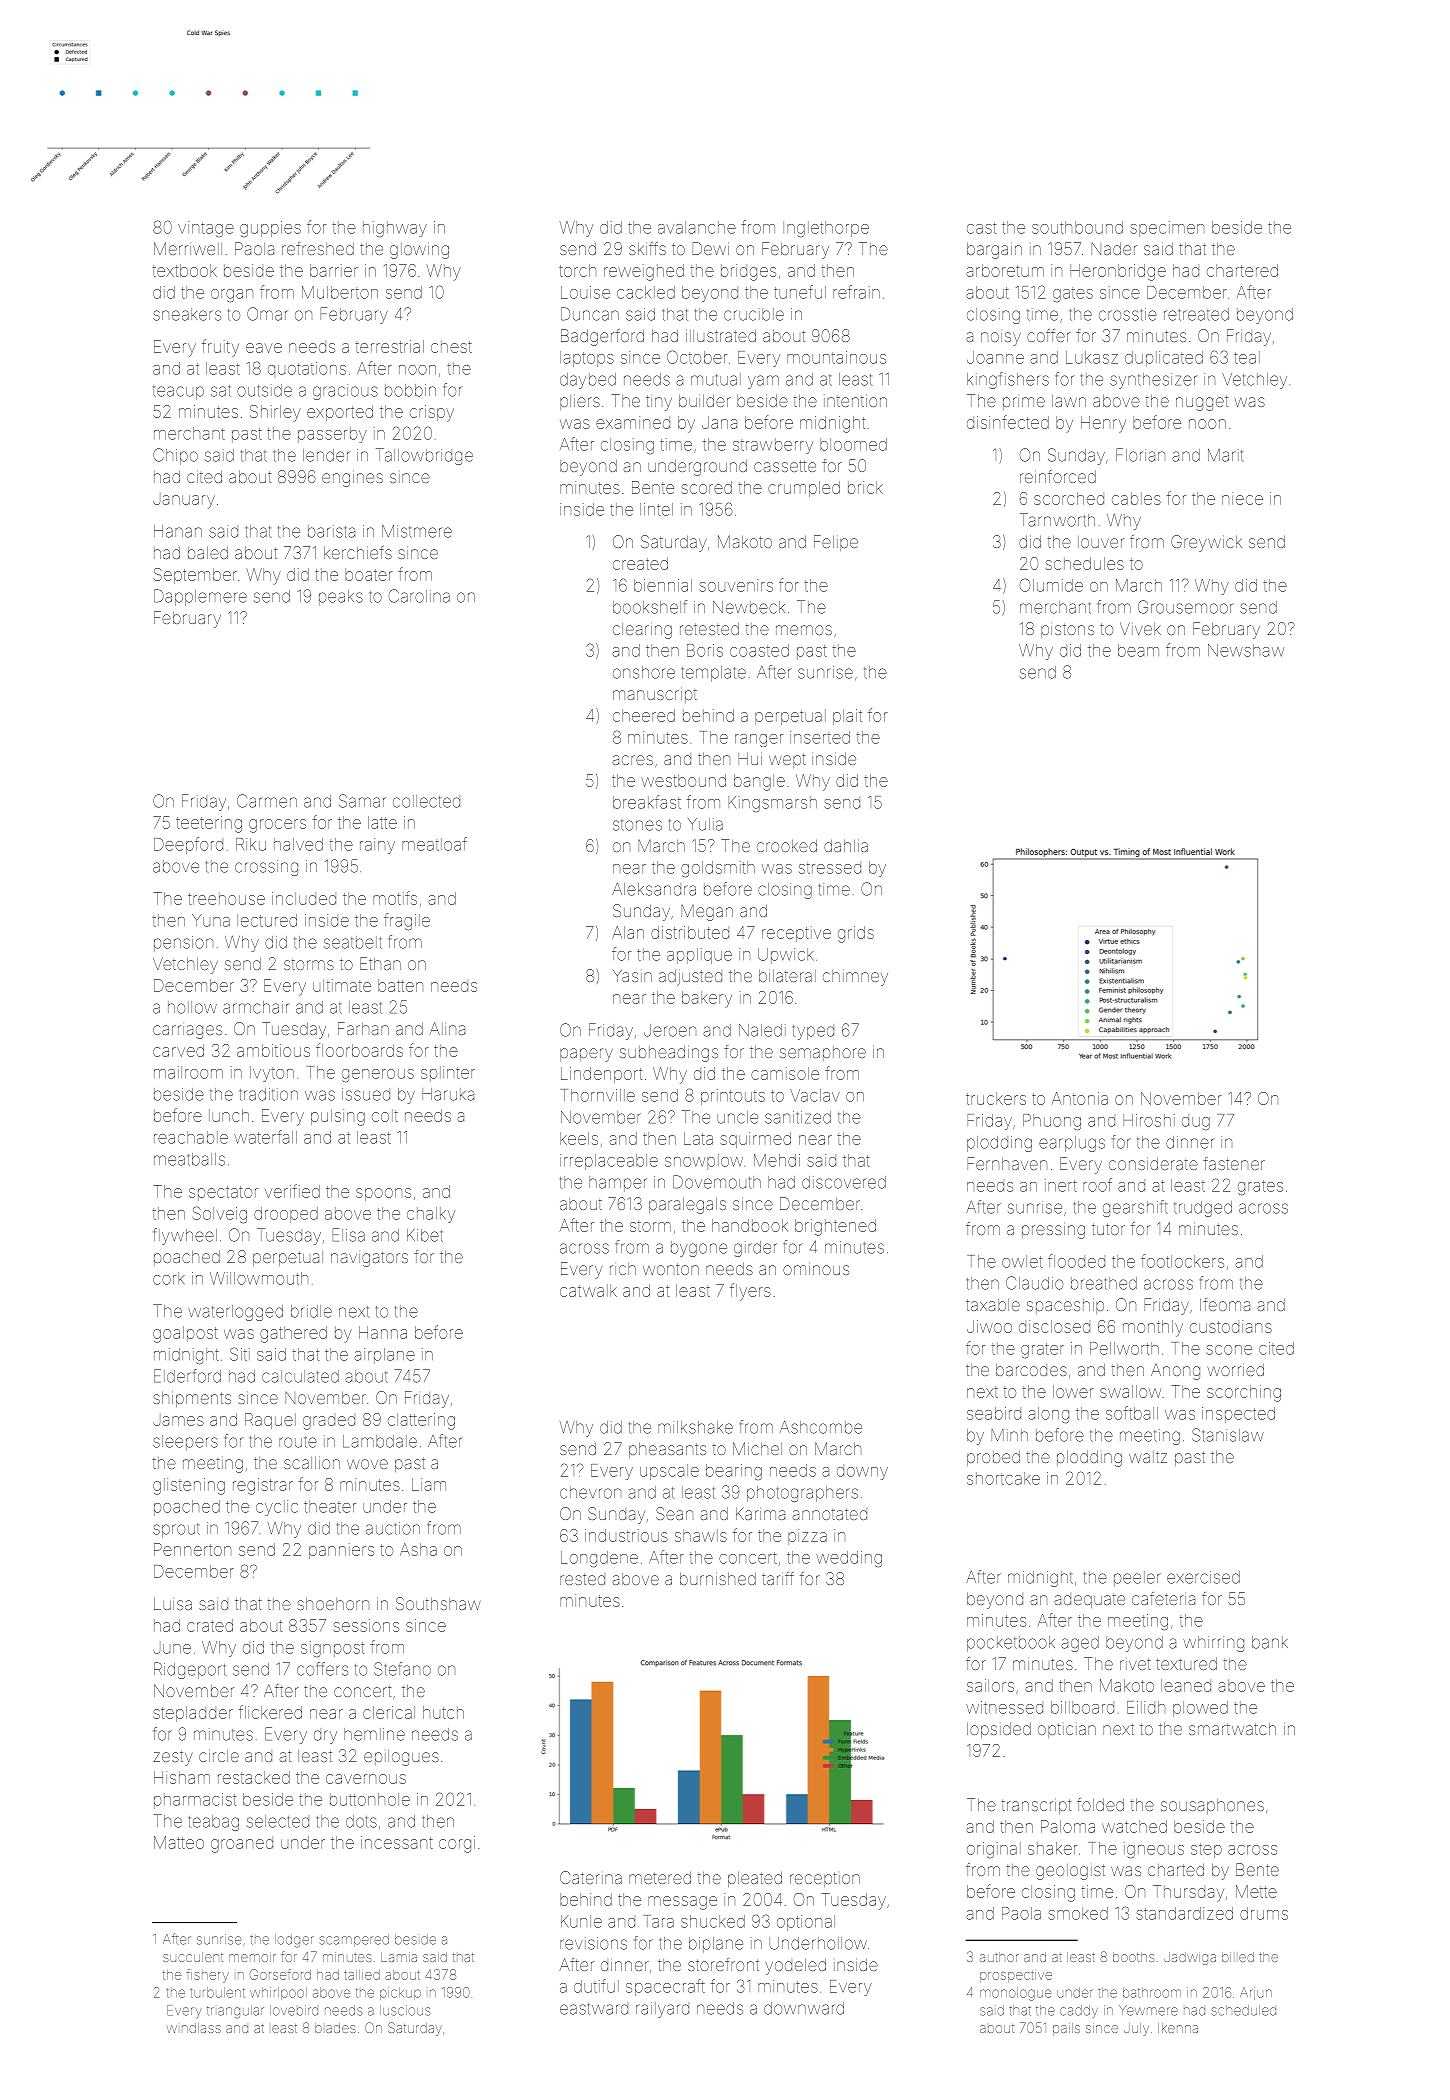 Image resolution: width=1450 pixels, height=2100 pixels. Describe the element at coordinates (400, 985) in the screenshot. I see `batten` at that location.
